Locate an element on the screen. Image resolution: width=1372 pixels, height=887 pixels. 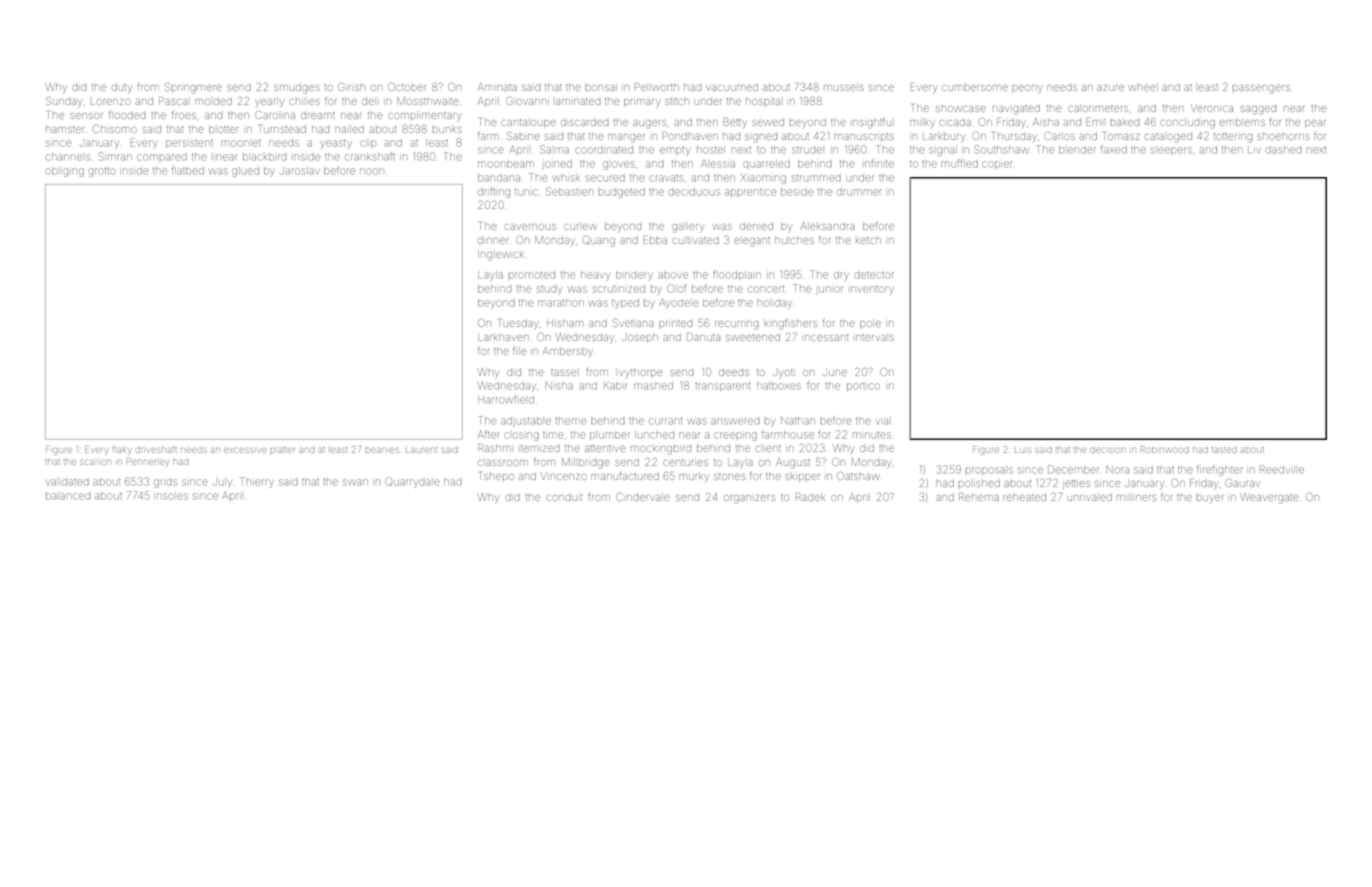
organizers is located at coordinates (749, 499).
